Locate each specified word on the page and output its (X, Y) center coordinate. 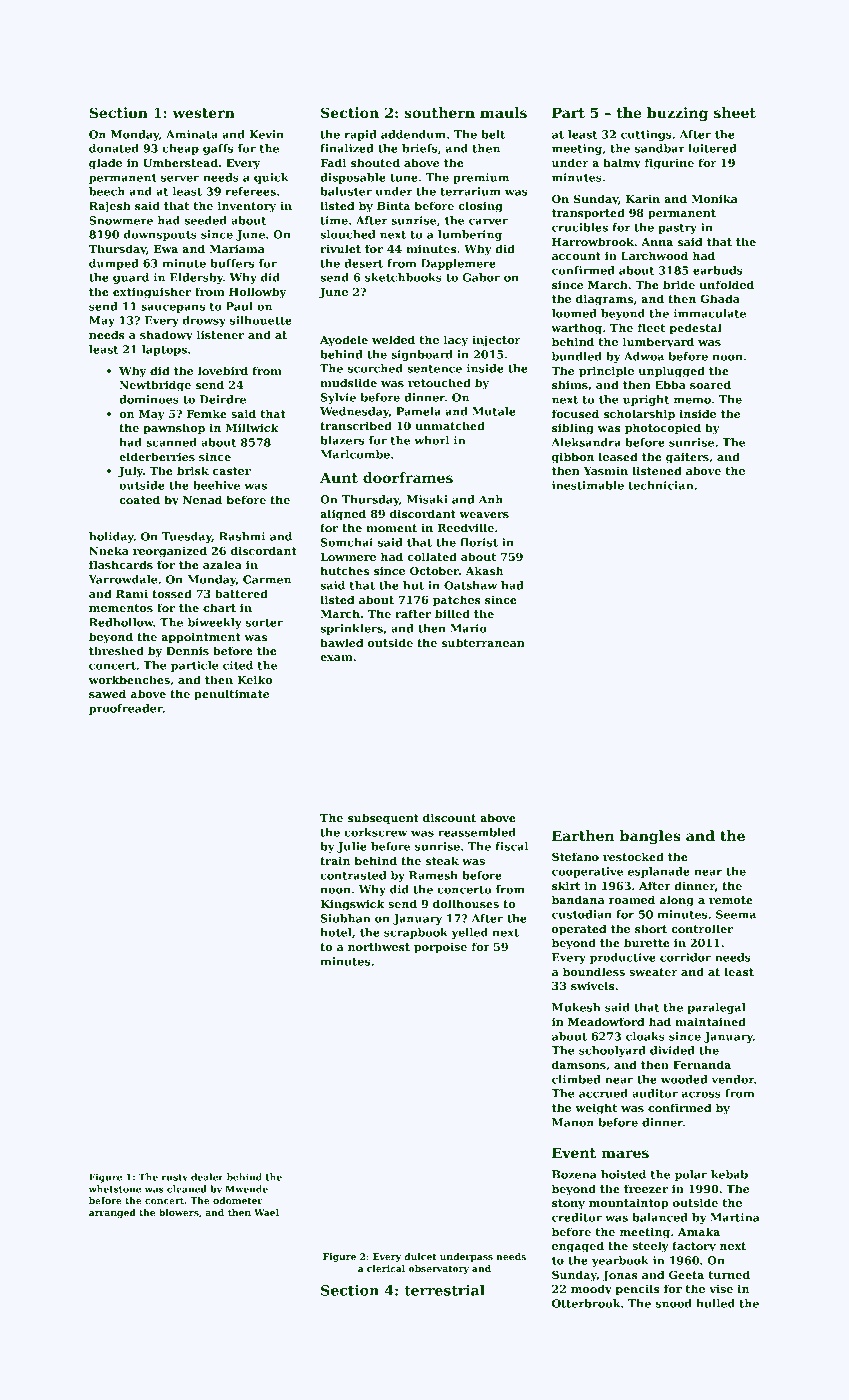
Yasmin (605, 470)
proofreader (126, 709)
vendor (733, 1079)
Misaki (427, 499)
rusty (175, 1178)
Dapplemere (458, 264)
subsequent (383, 819)
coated (139, 499)
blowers (179, 1212)
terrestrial (444, 1290)
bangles (650, 837)
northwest (379, 946)
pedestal (696, 329)
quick (271, 178)
